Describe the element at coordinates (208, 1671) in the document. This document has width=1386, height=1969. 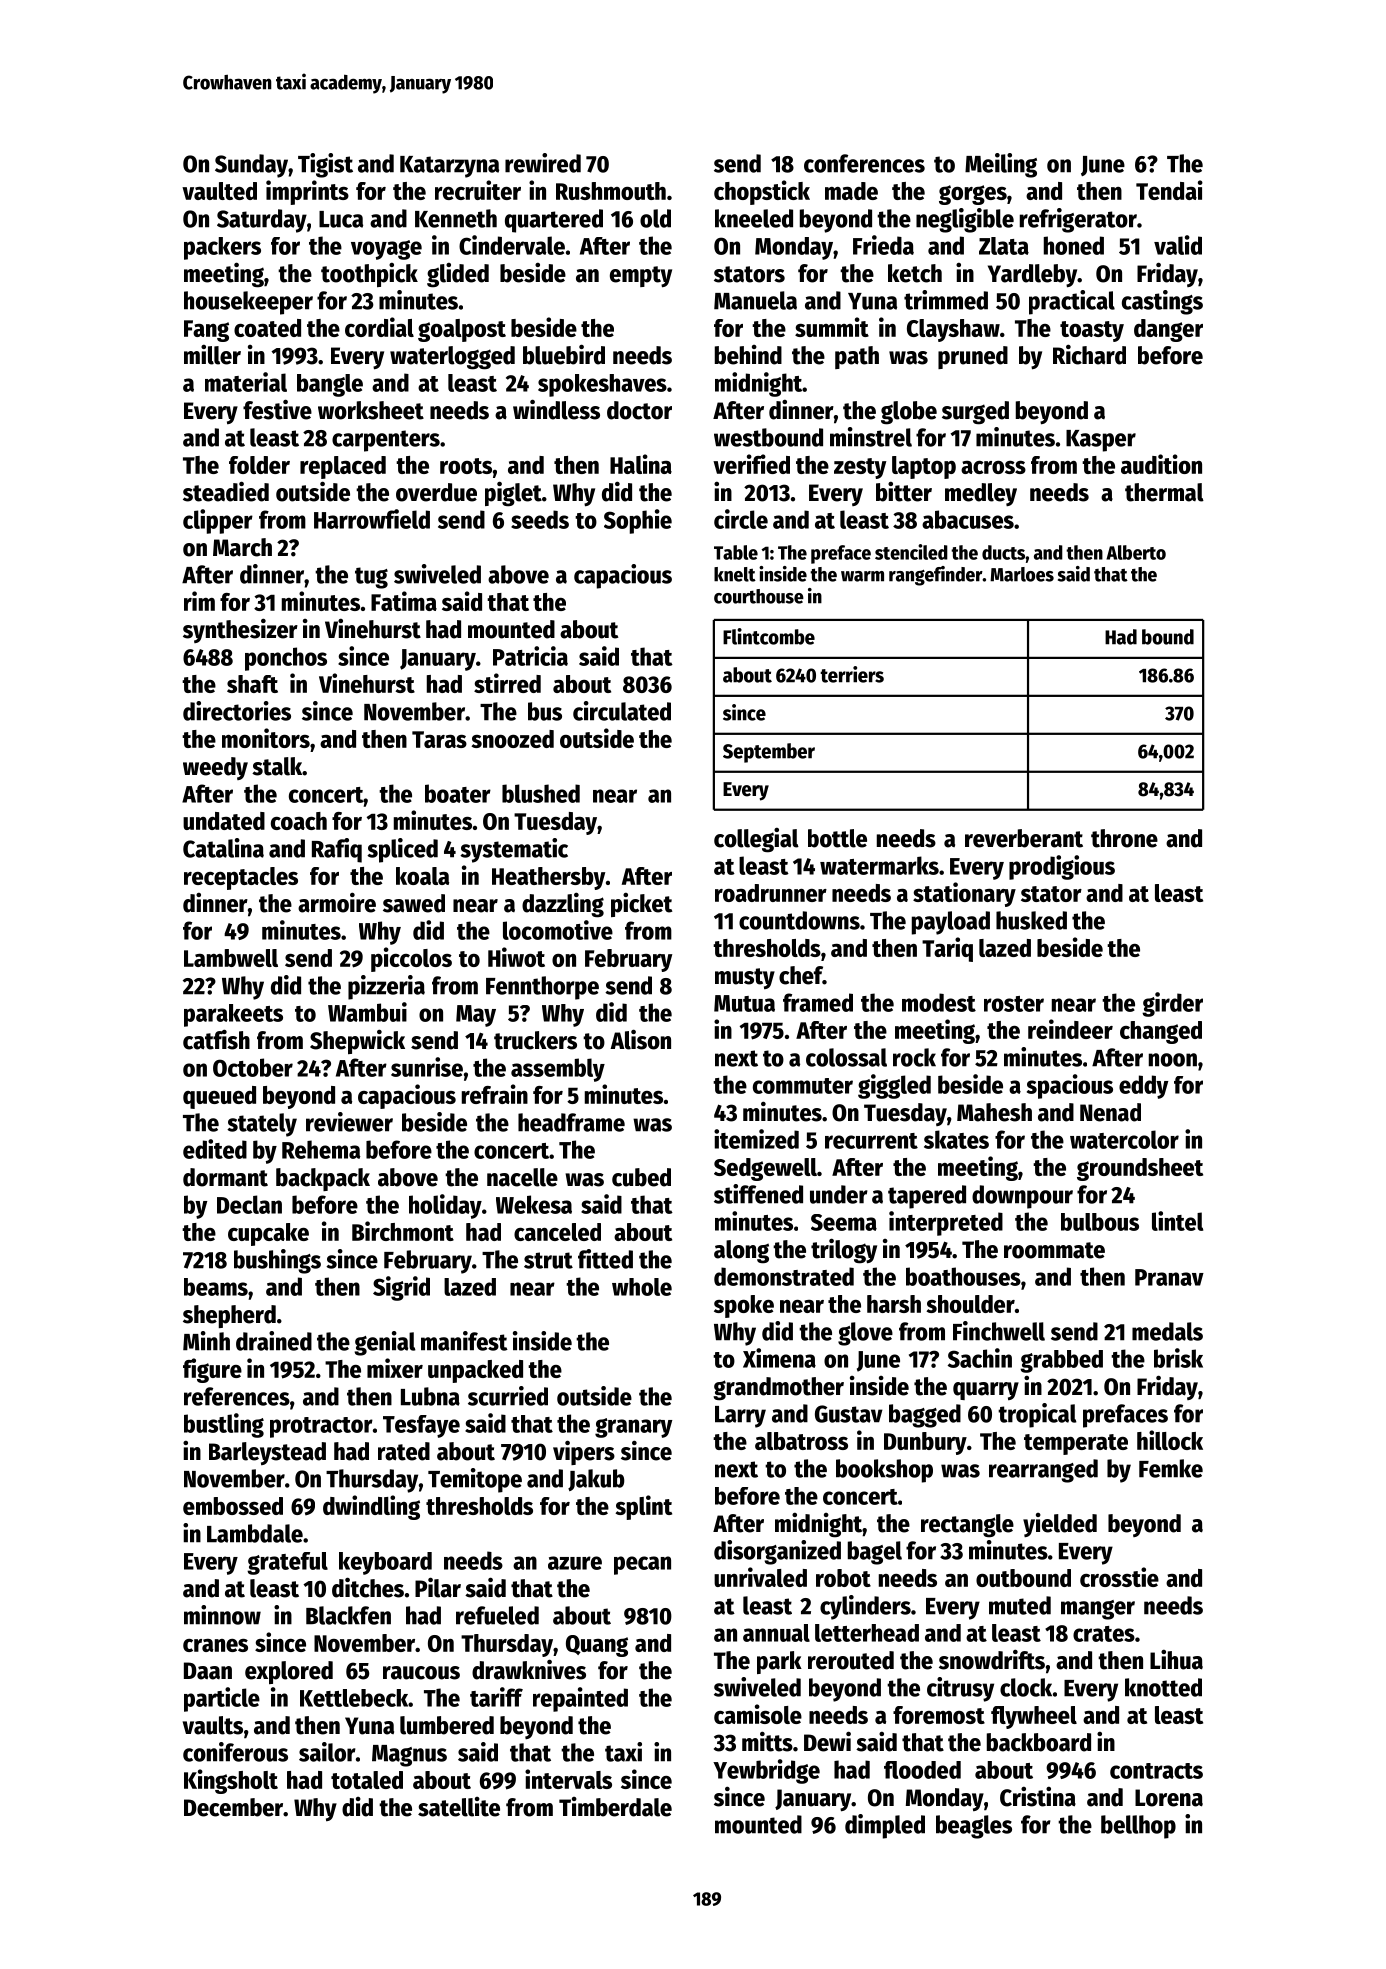
I see `Daan` at that location.
